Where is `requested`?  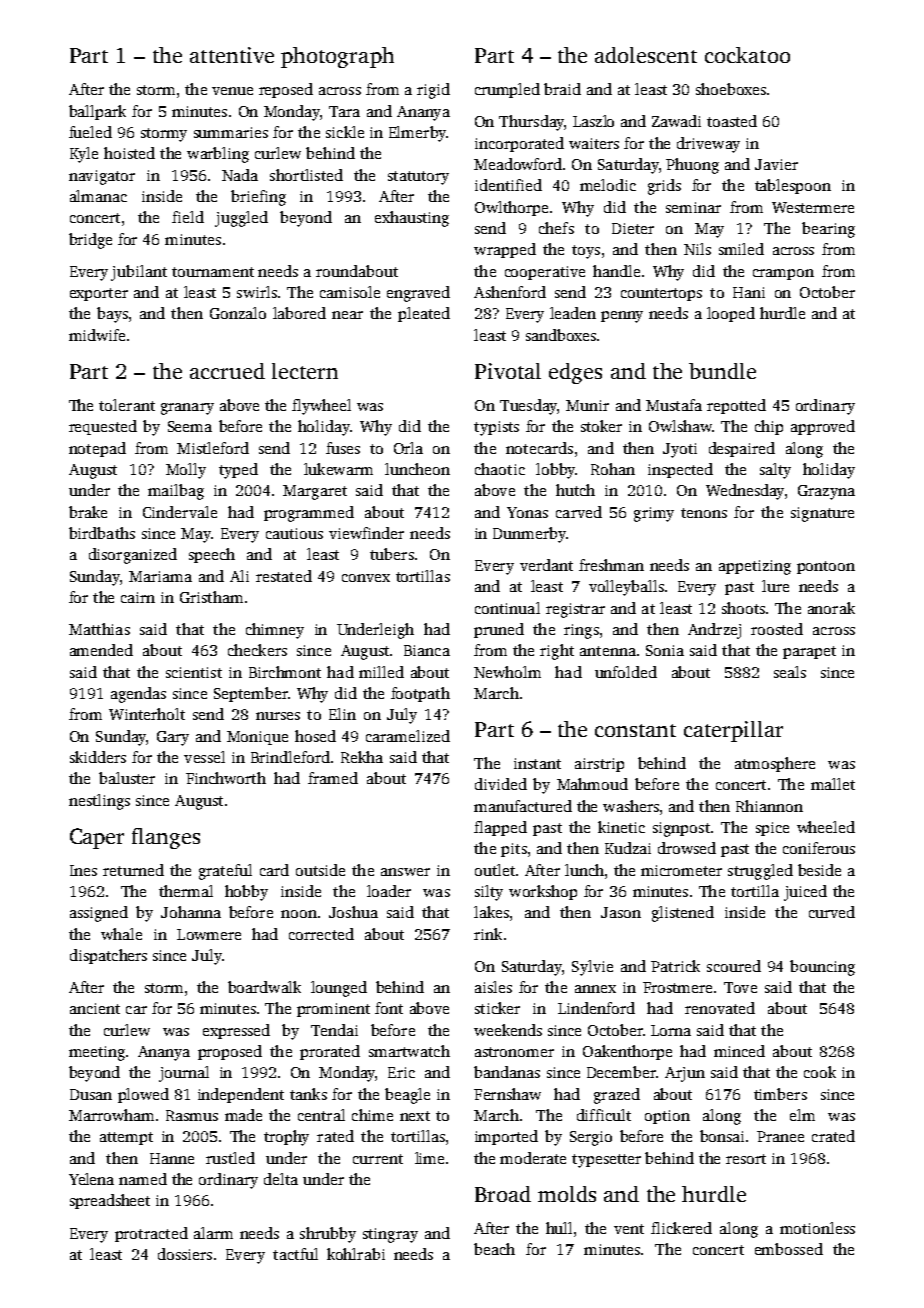
requested is located at coordinates (103, 427).
